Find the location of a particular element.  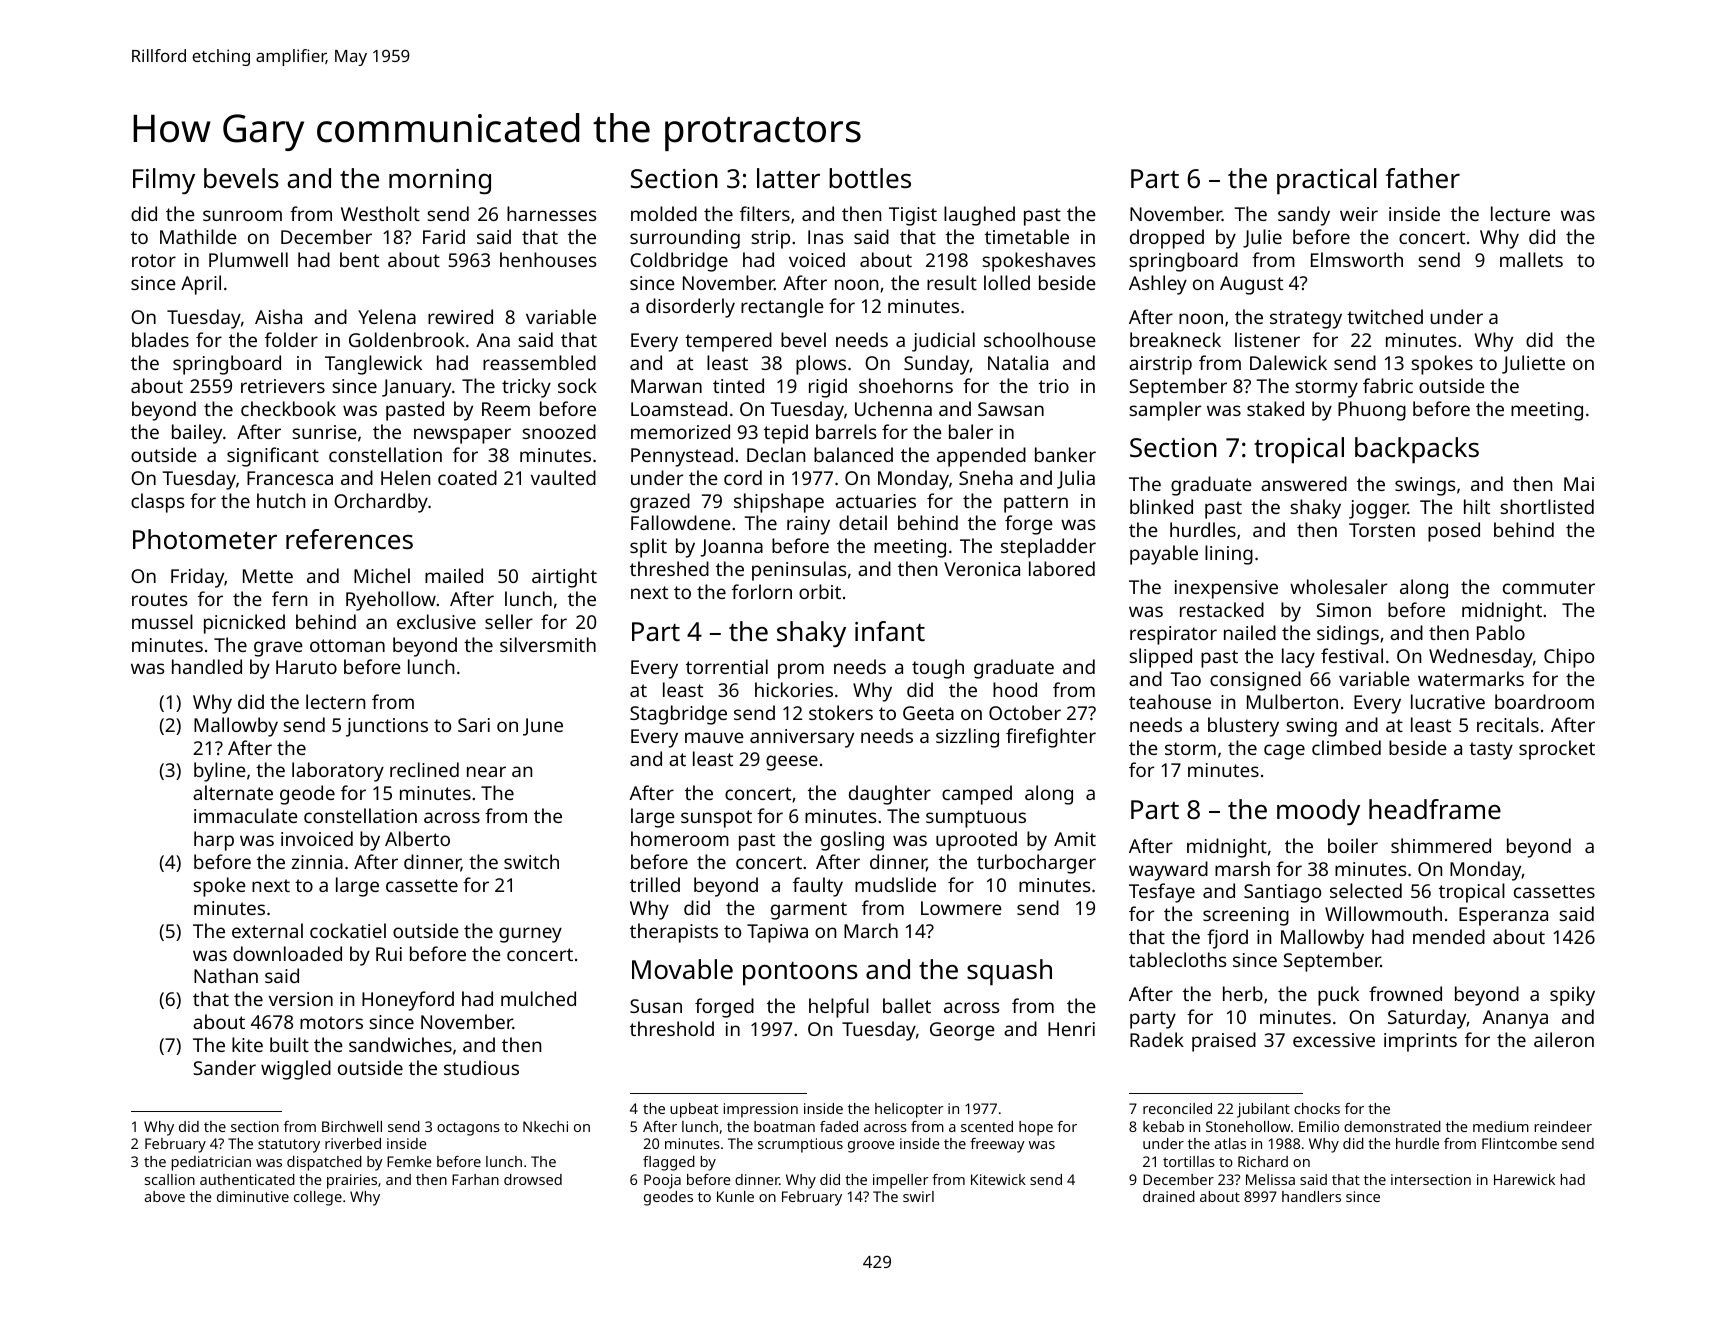

hutch is located at coordinates (281, 500).
